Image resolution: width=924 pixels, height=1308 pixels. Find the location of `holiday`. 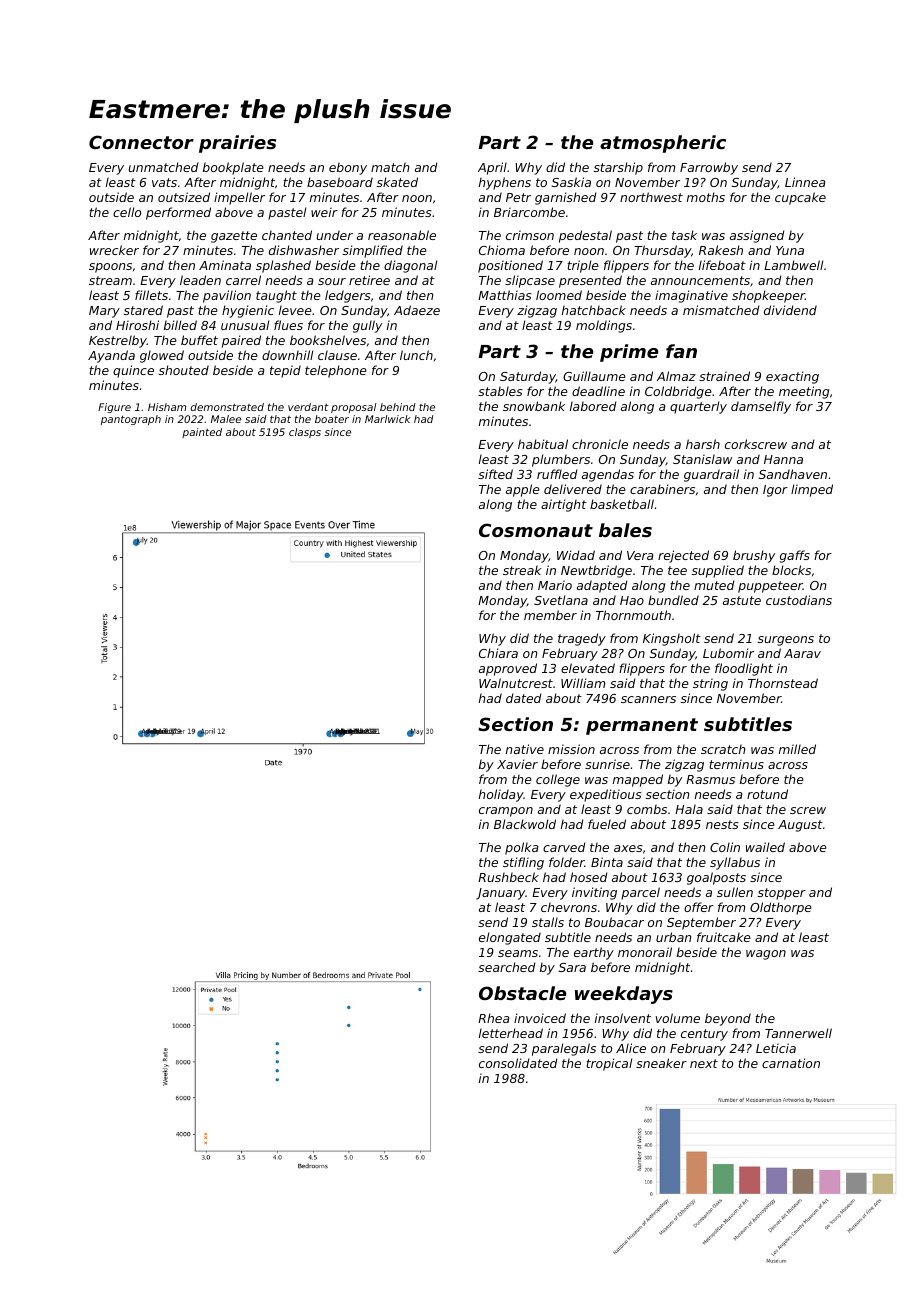

holiday is located at coordinates (501, 795).
